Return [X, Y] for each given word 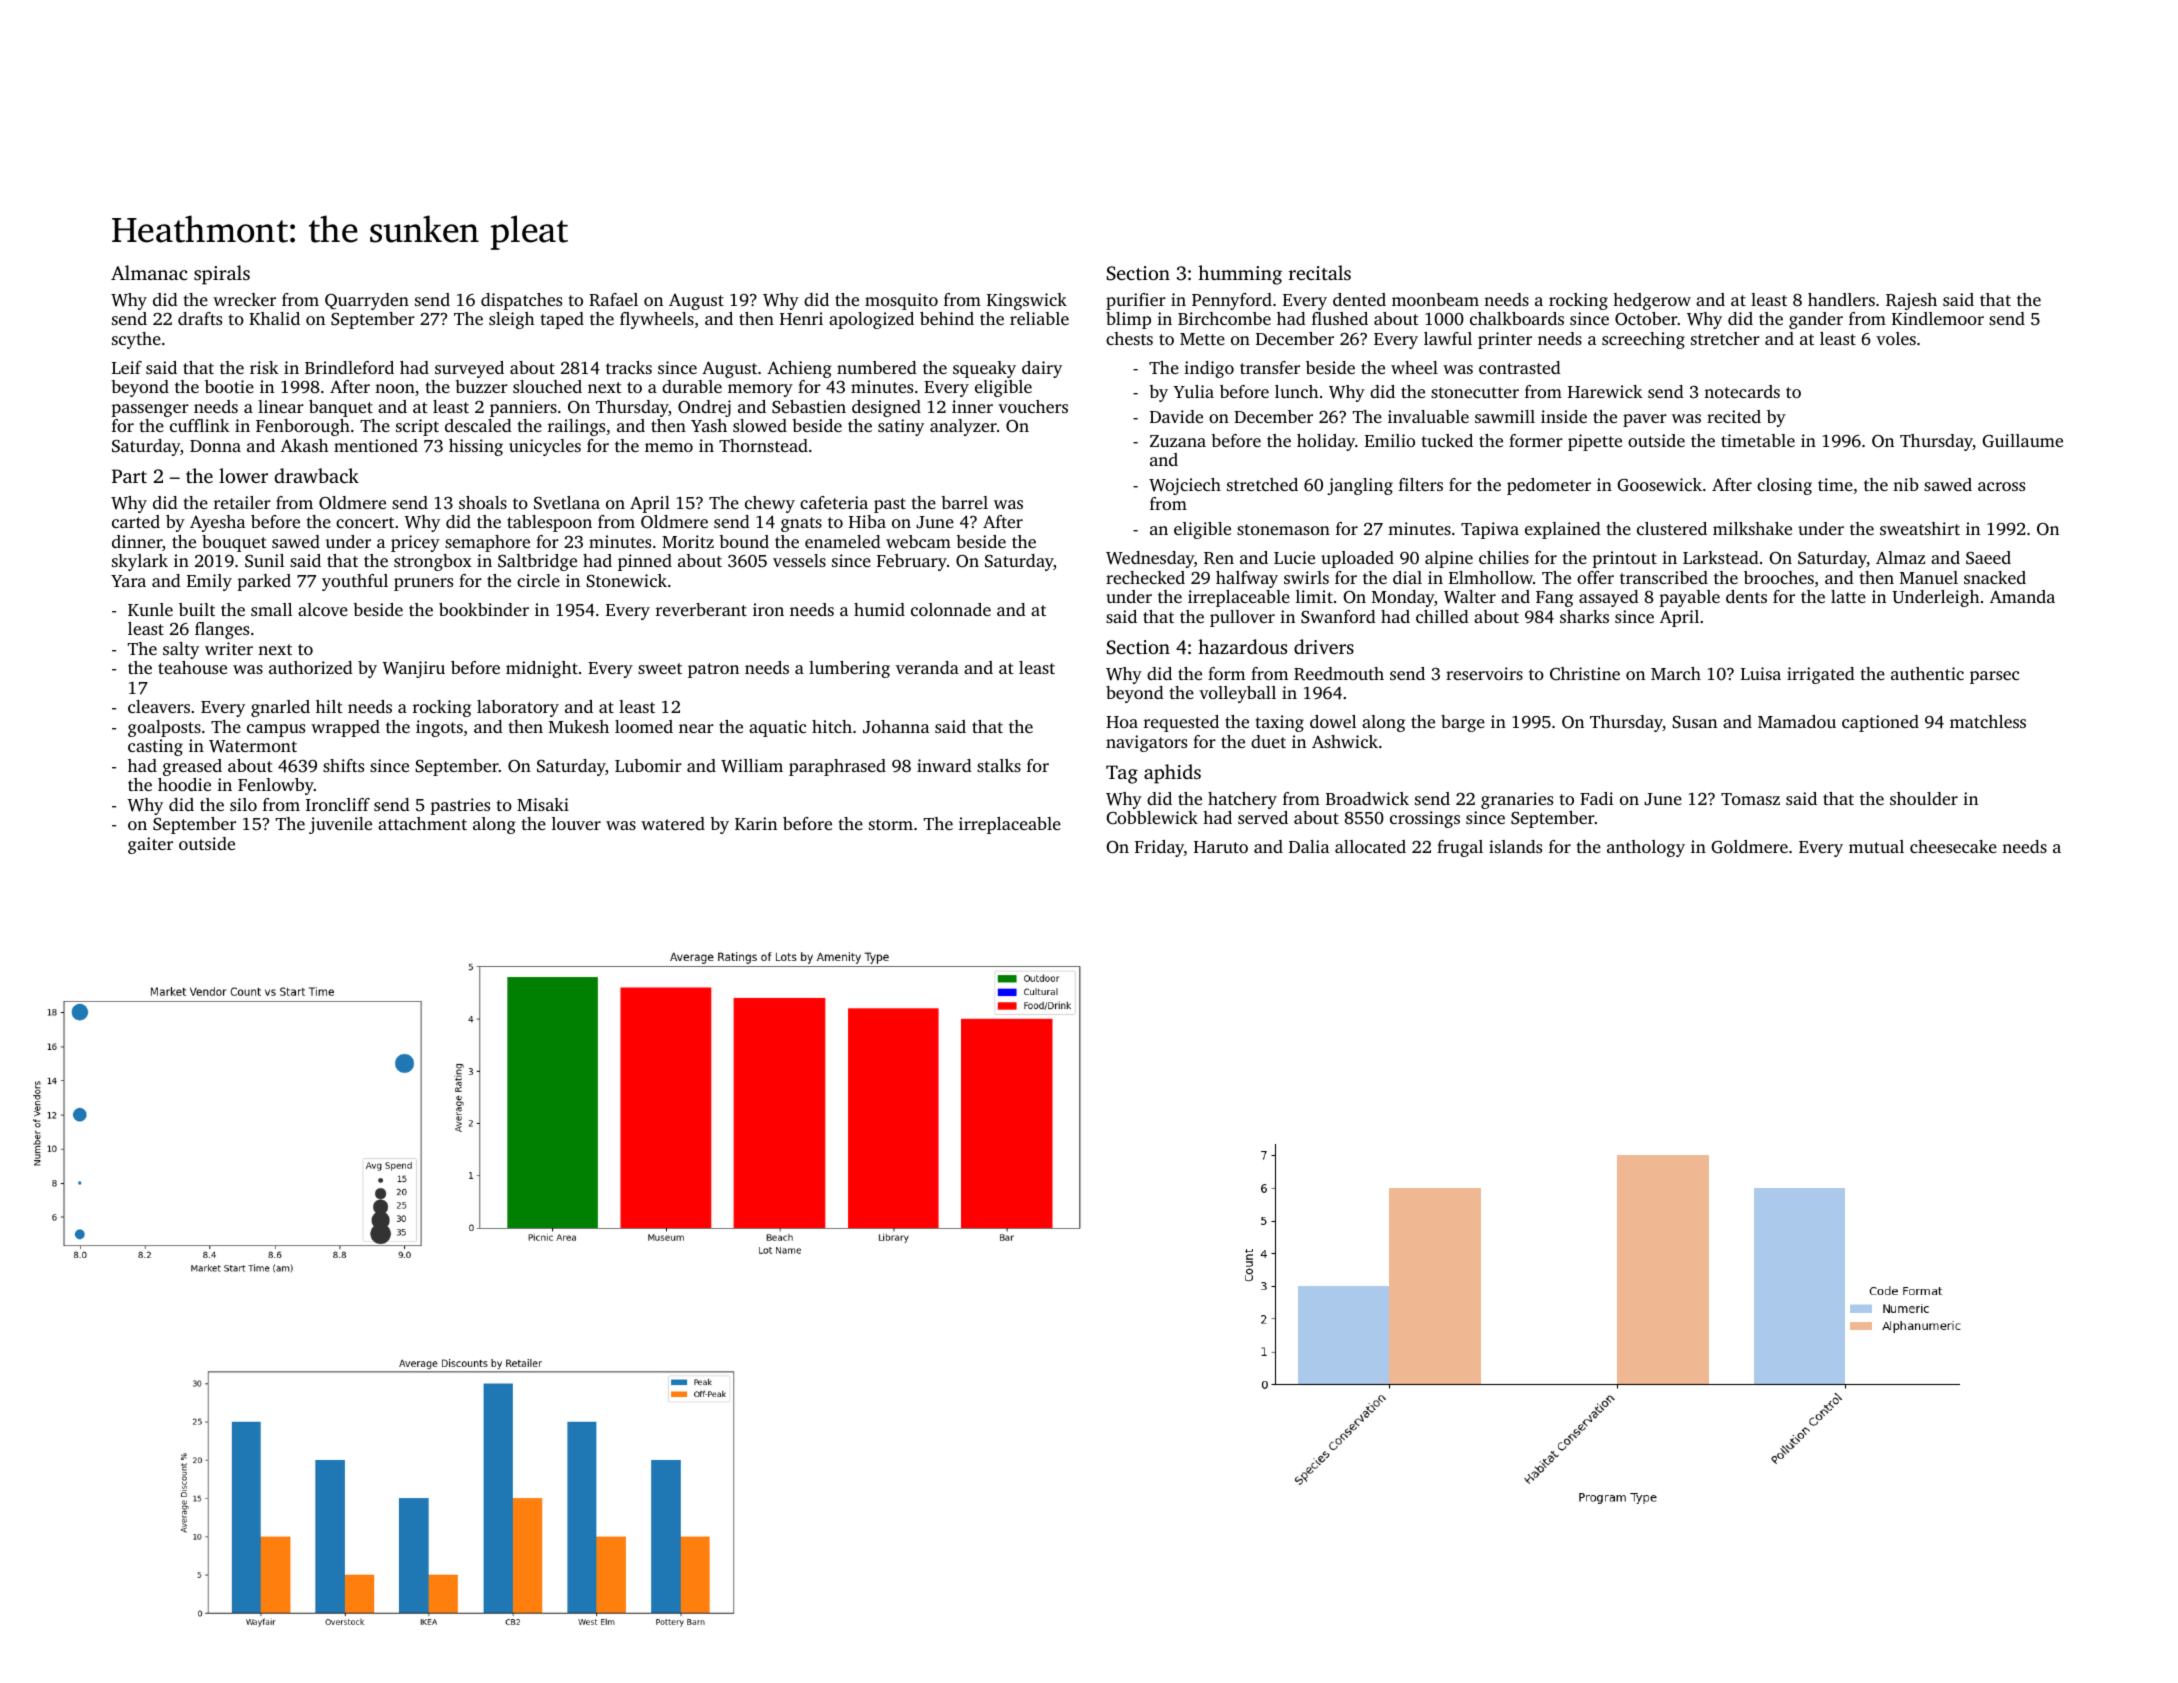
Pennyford [1232, 301]
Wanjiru [413, 669]
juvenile [340, 825]
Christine [1585, 674]
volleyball [1237, 694]
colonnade [951, 609]
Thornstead [763, 445]
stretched [1262, 484]
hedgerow [1652, 301]
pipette [1595, 442]
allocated [1370, 846]
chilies [1504, 557]
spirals [222, 275]
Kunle [150, 609]
